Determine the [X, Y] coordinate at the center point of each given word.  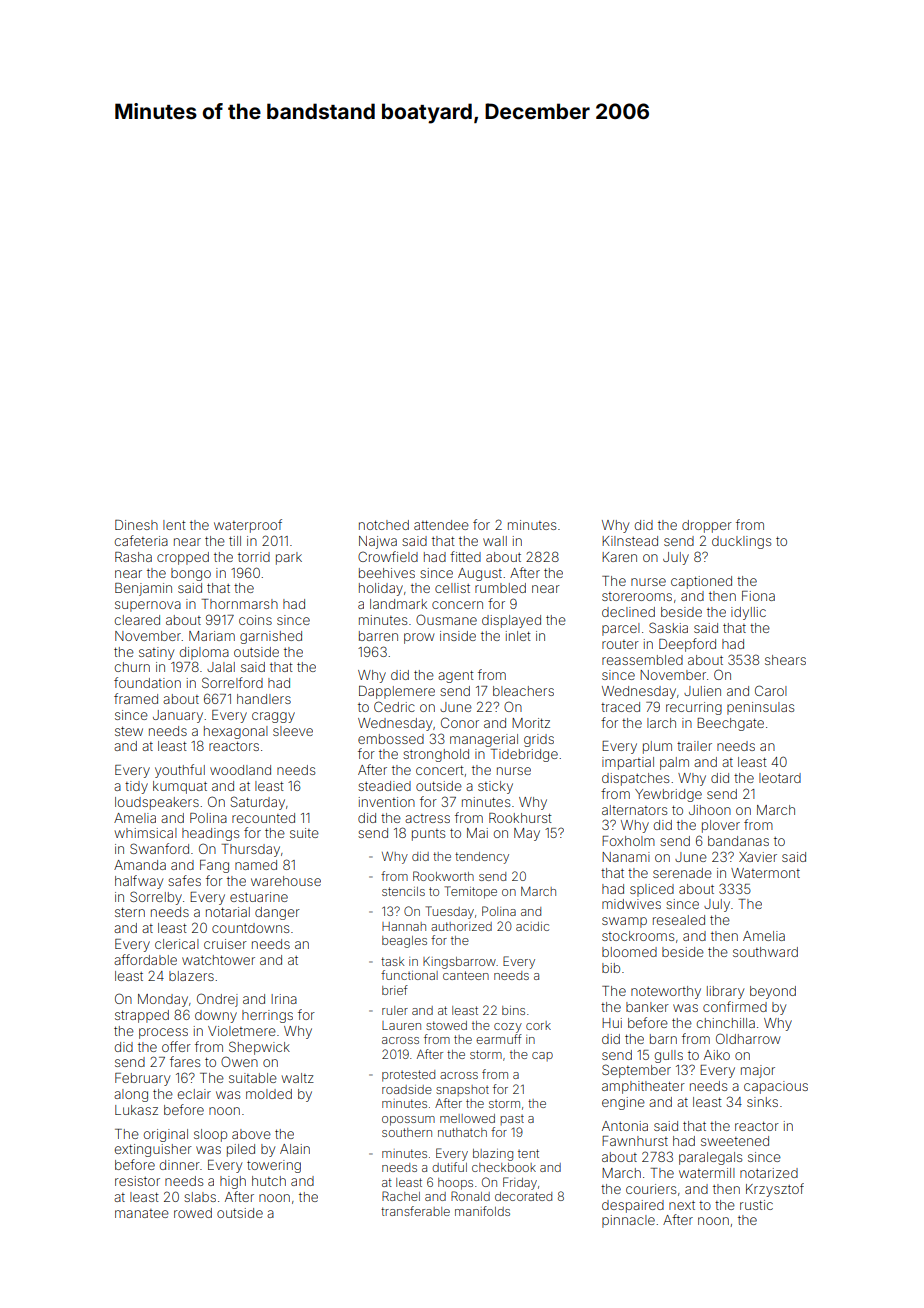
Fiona [758, 596]
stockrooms [638, 936]
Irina [284, 999]
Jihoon [710, 810]
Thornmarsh [240, 604]
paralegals [710, 1158]
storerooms [637, 596]
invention [387, 802]
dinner [180, 1165]
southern [407, 1132]
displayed [511, 621]
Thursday [251, 850]
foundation [147, 682]
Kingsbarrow [459, 963]
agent [456, 676]
